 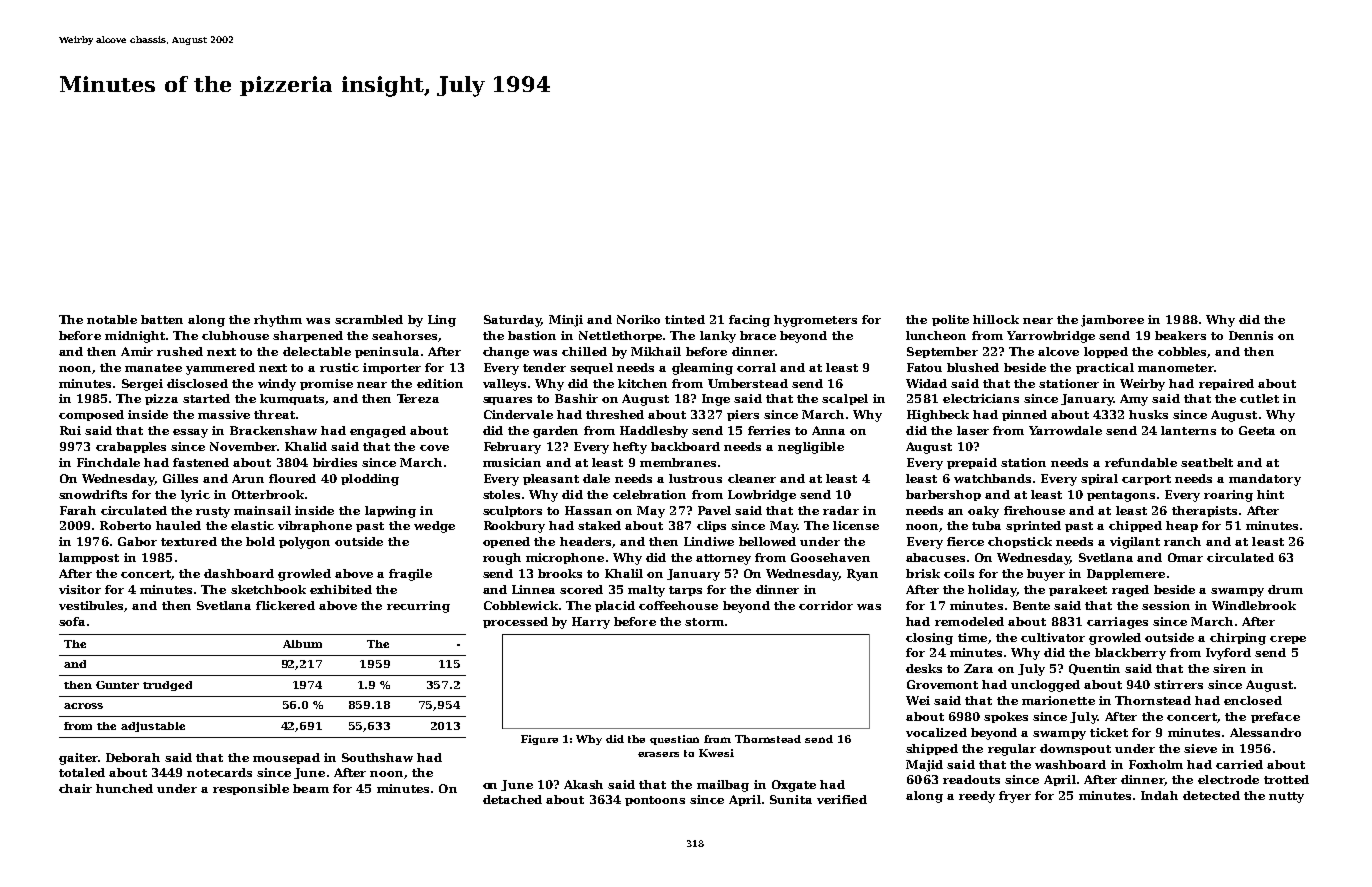 I want to click on buyer, so click(x=1046, y=575).
